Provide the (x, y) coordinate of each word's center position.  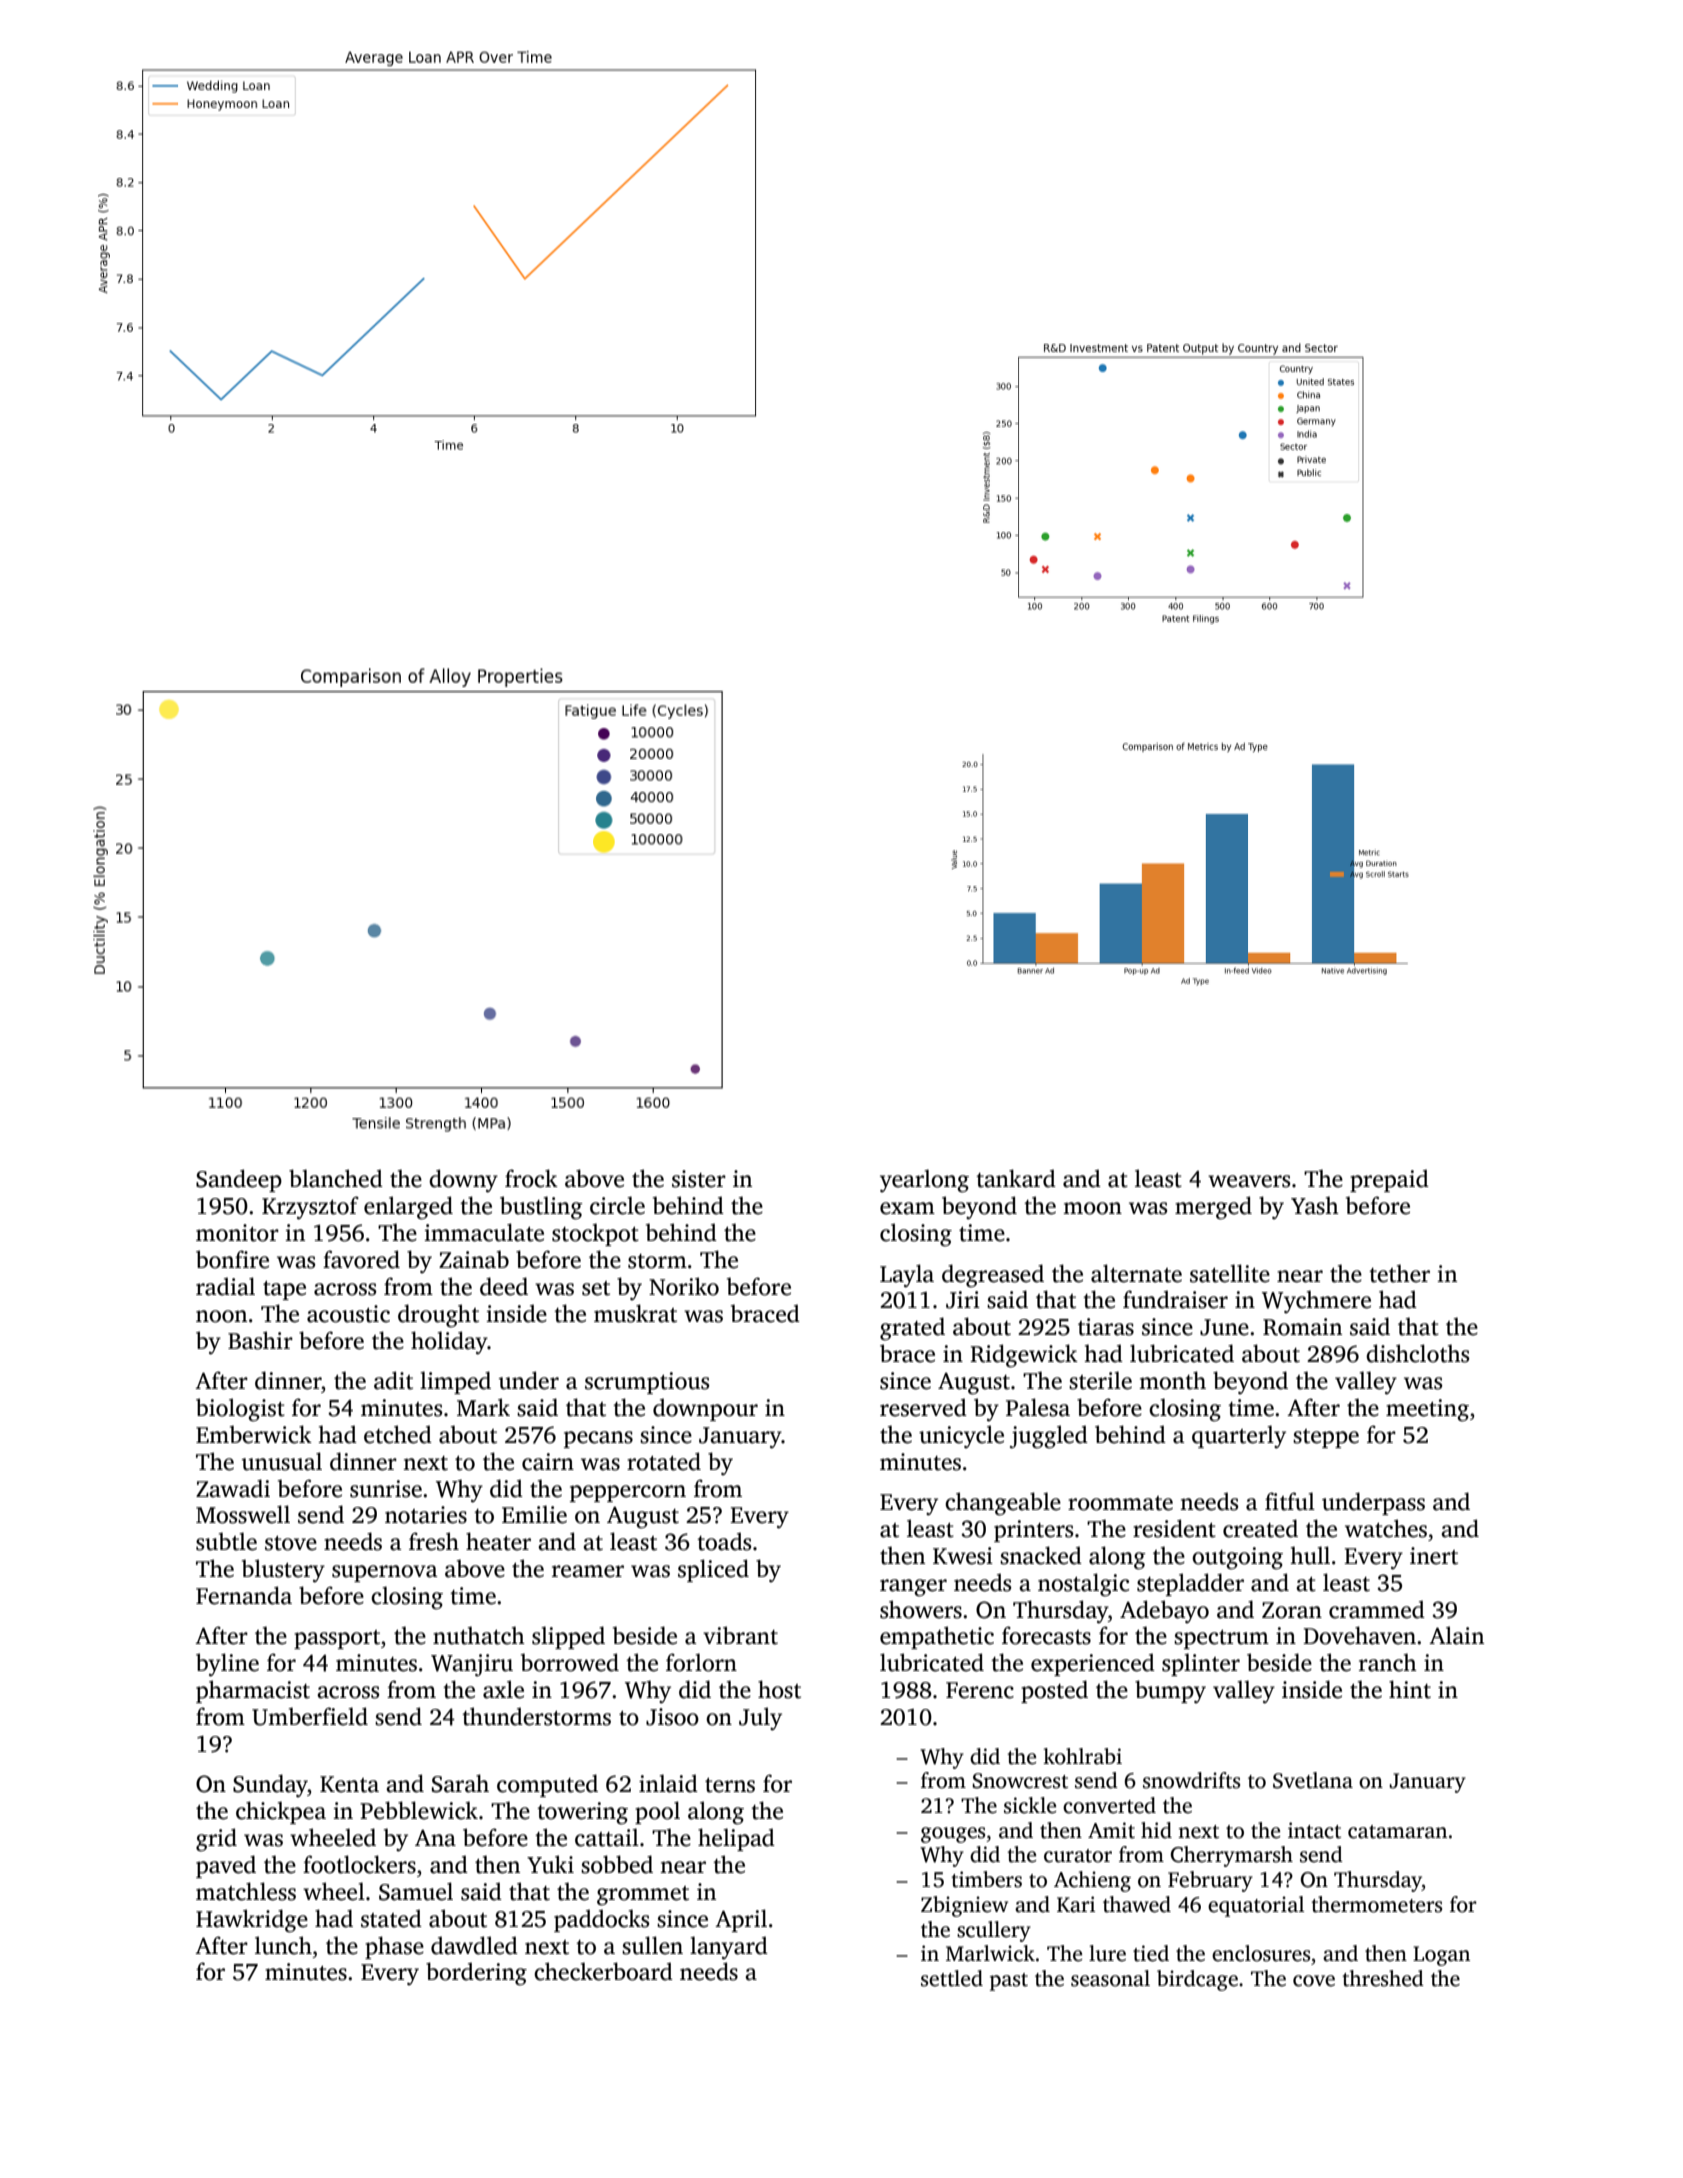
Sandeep (239, 1180)
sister (699, 1179)
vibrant (740, 1635)
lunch (283, 1945)
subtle (226, 1541)
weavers (1249, 1181)
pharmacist (253, 1691)
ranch (1388, 1662)
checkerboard (603, 1971)
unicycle (961, 1436)
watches (1386, 1528)
